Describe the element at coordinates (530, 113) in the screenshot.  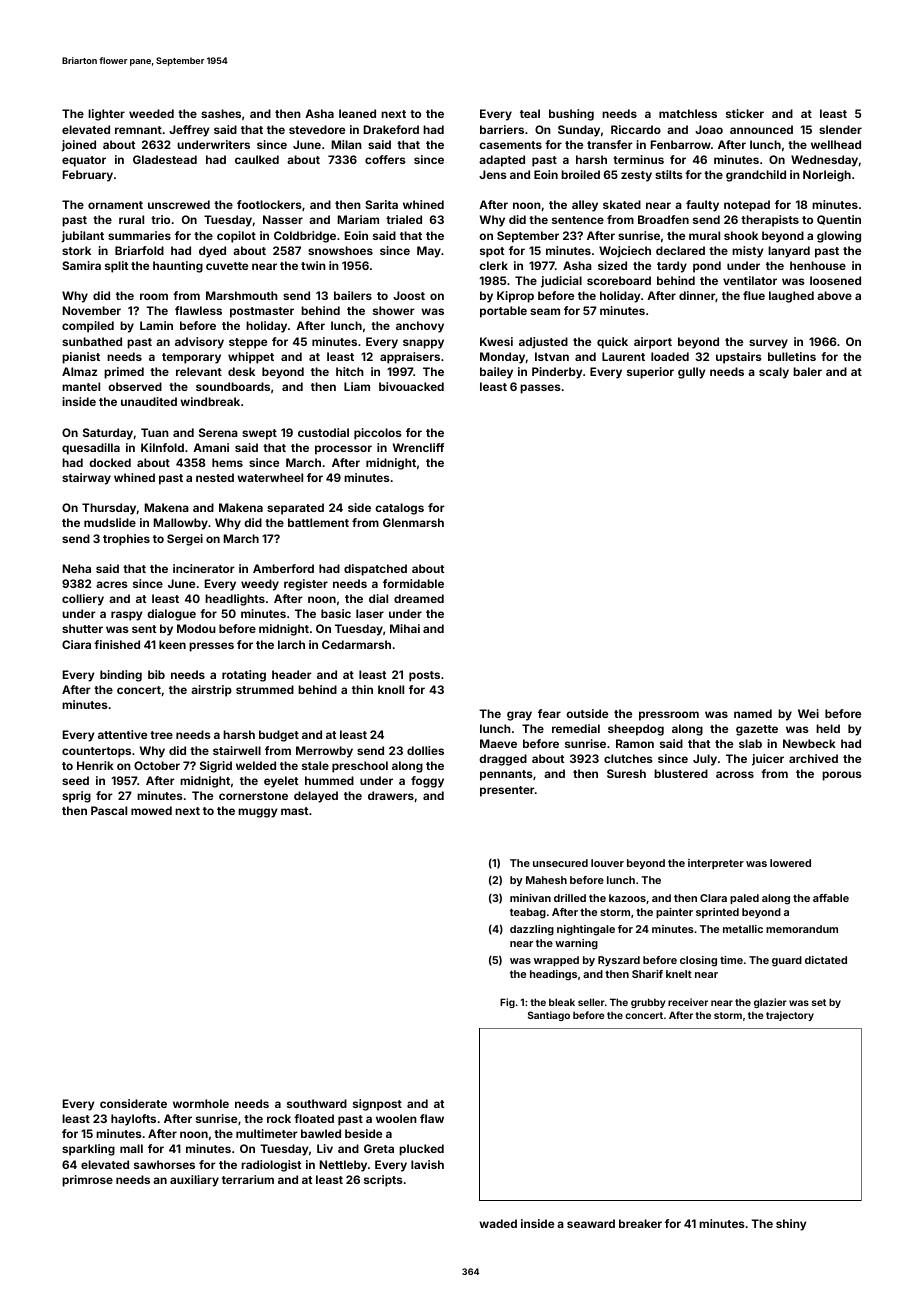
I see `teal` at that location.
